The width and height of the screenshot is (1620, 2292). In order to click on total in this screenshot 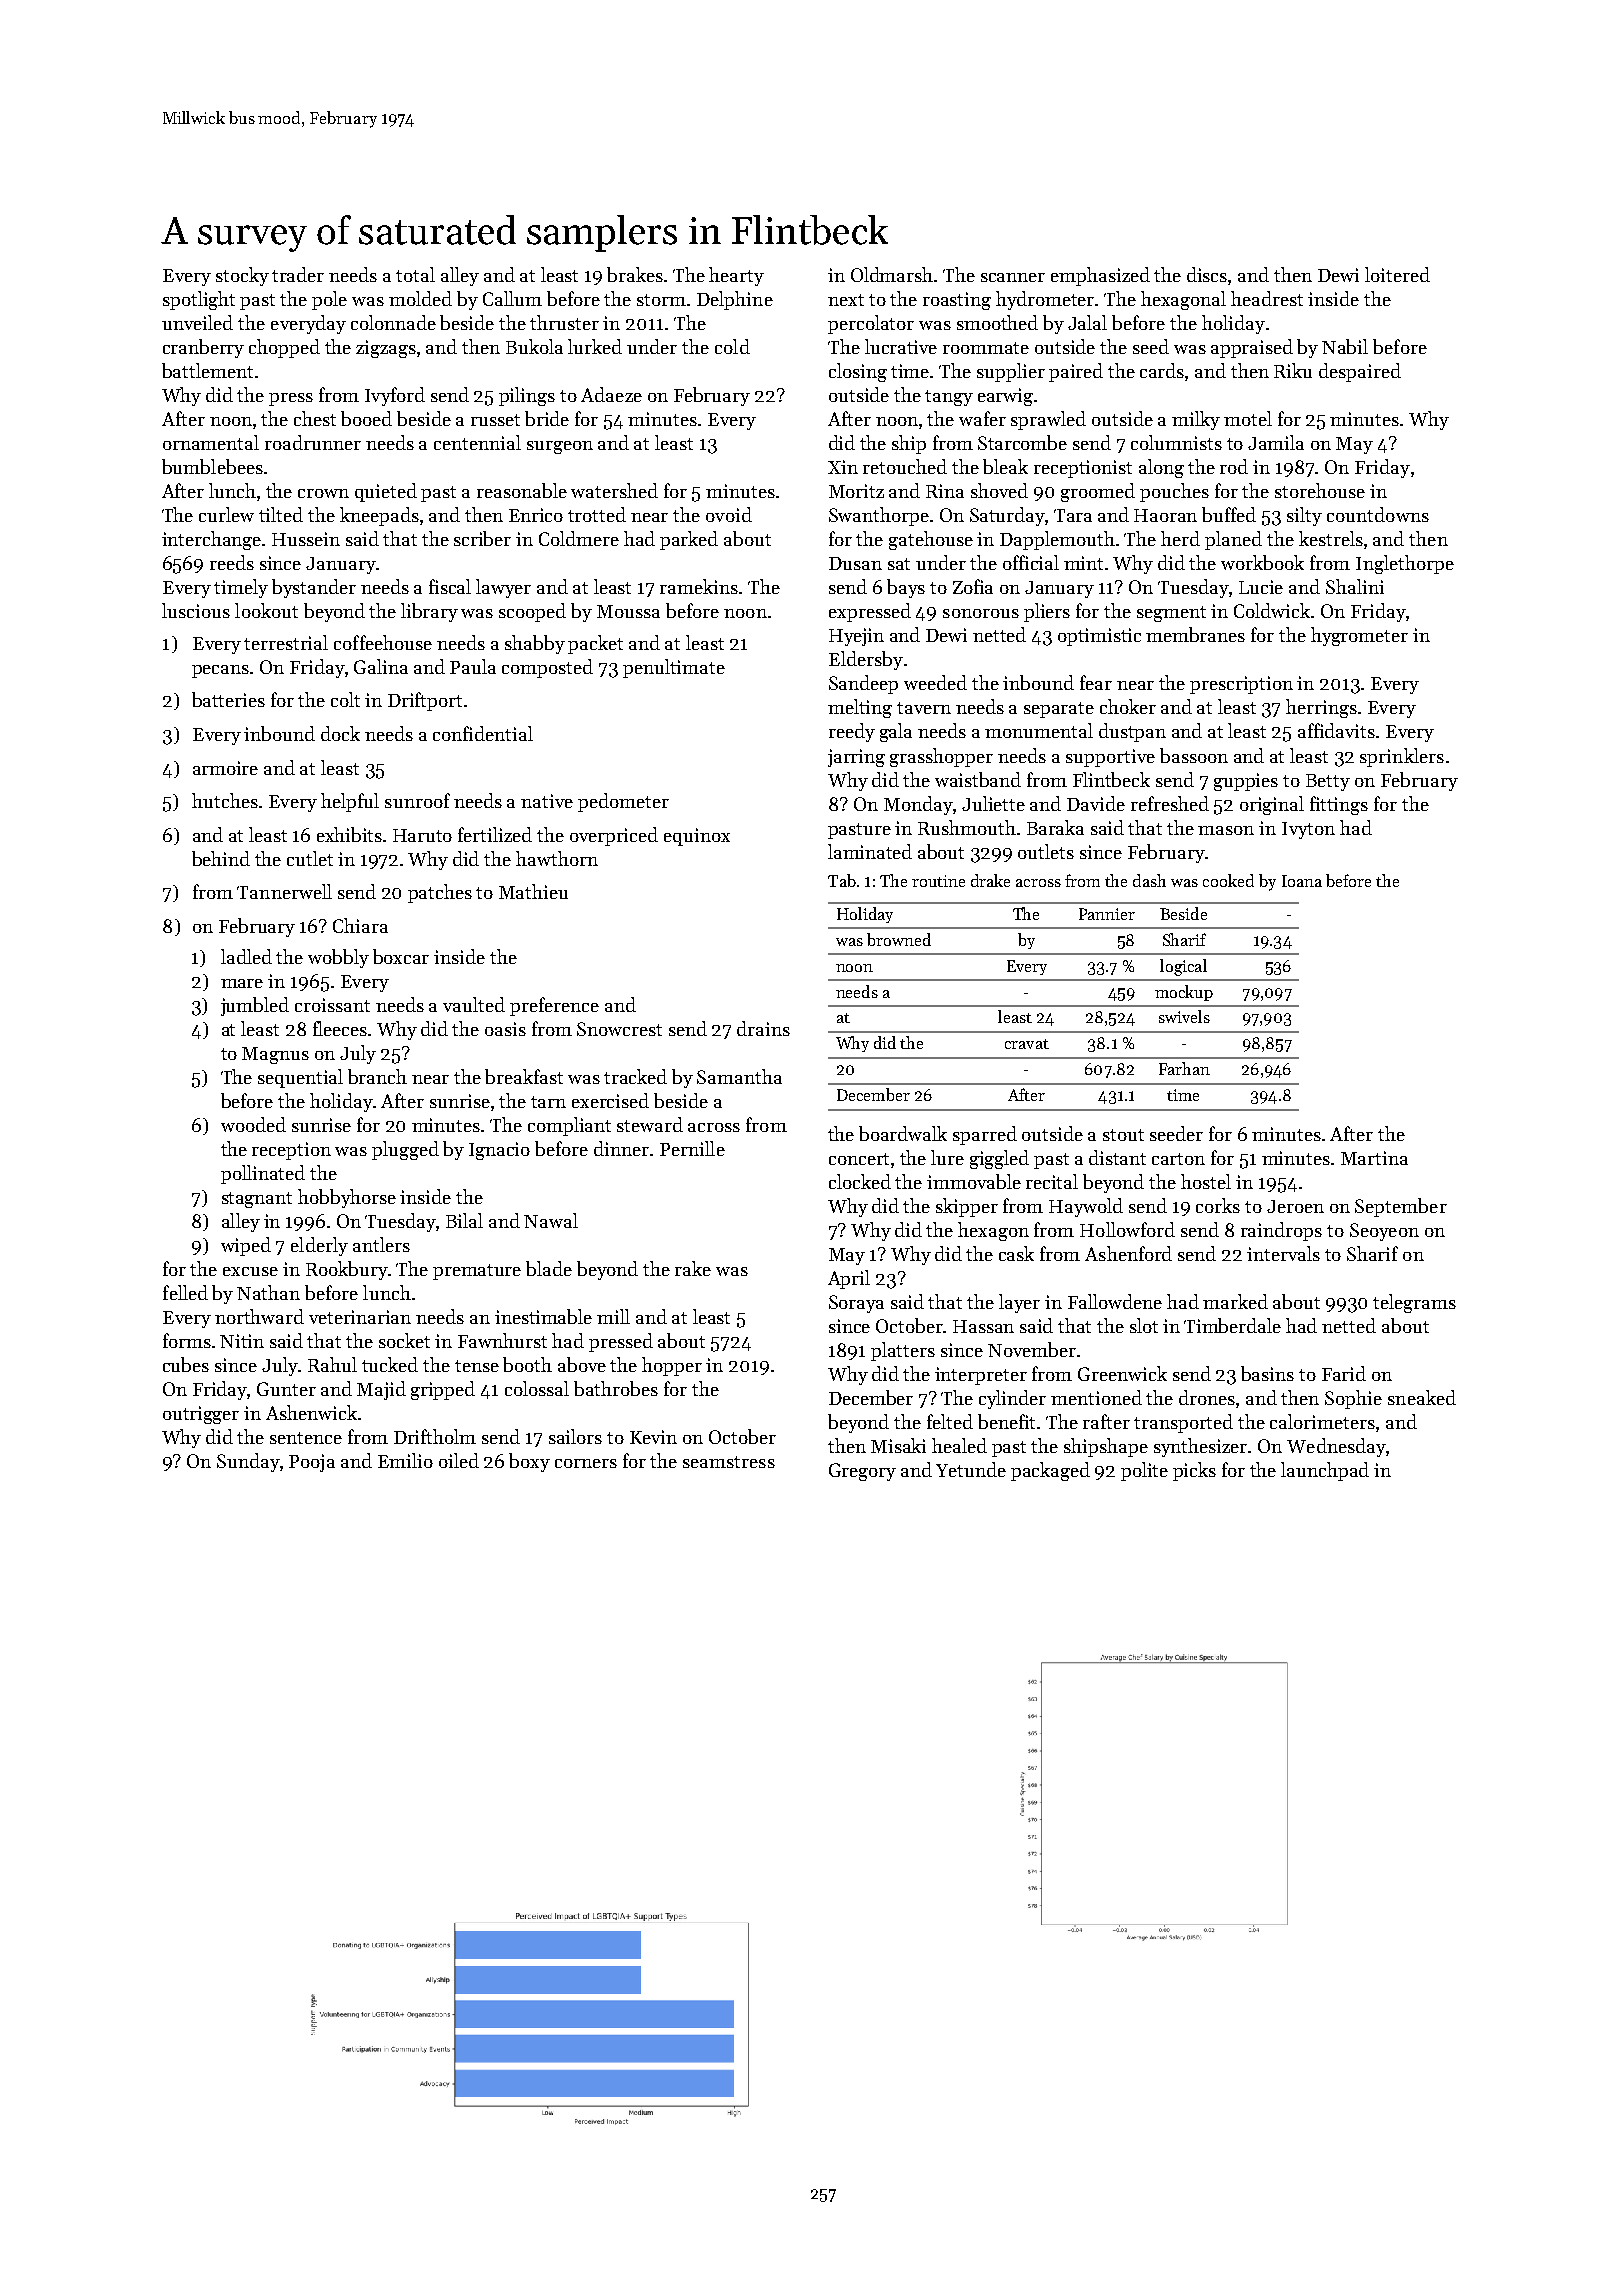, I will do `click(415, 274)`.
